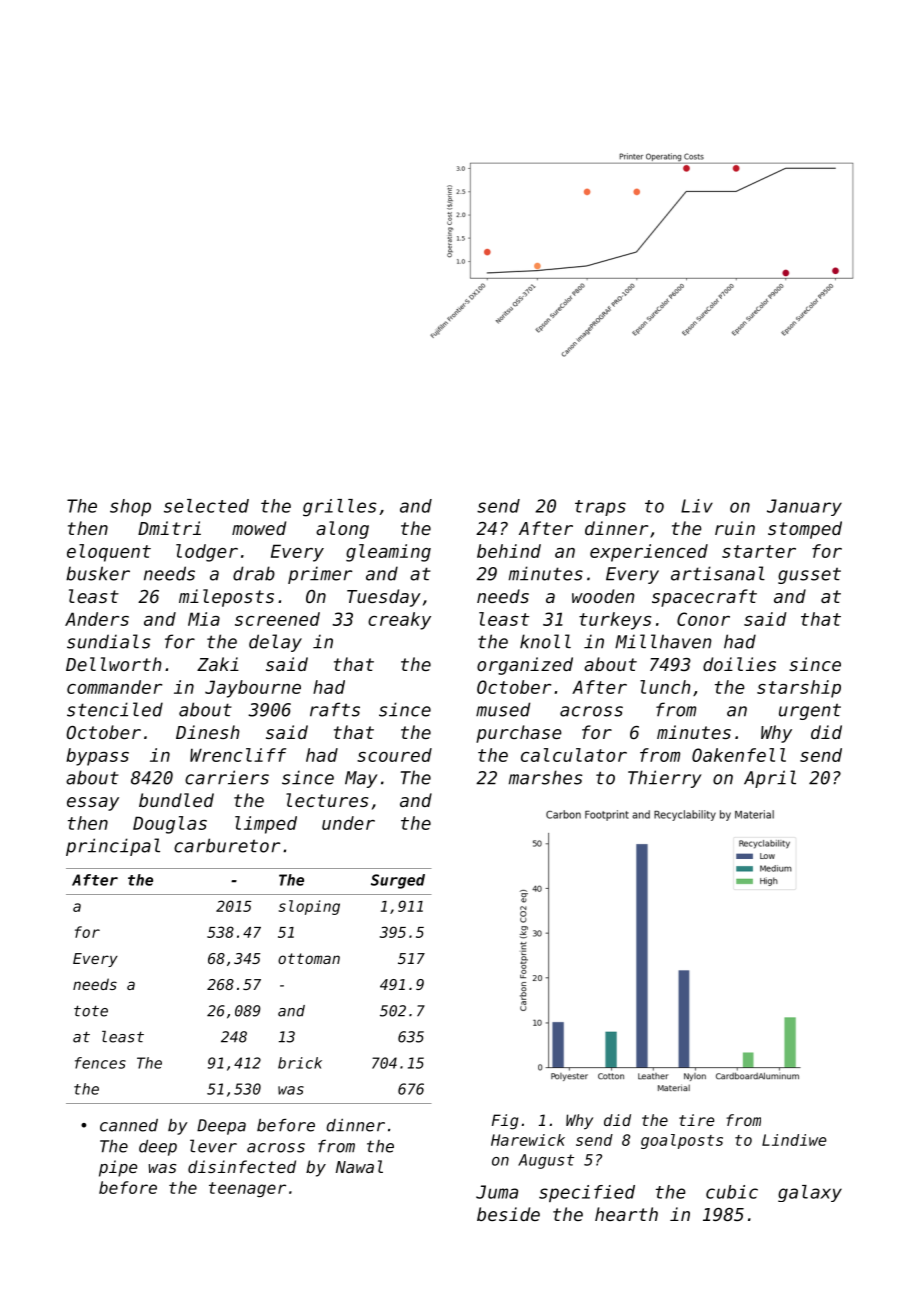 The width and height of the page is (908, 1316). Describe the element at coordinates (810, 711) in the page. I see `urgent` at that location.
